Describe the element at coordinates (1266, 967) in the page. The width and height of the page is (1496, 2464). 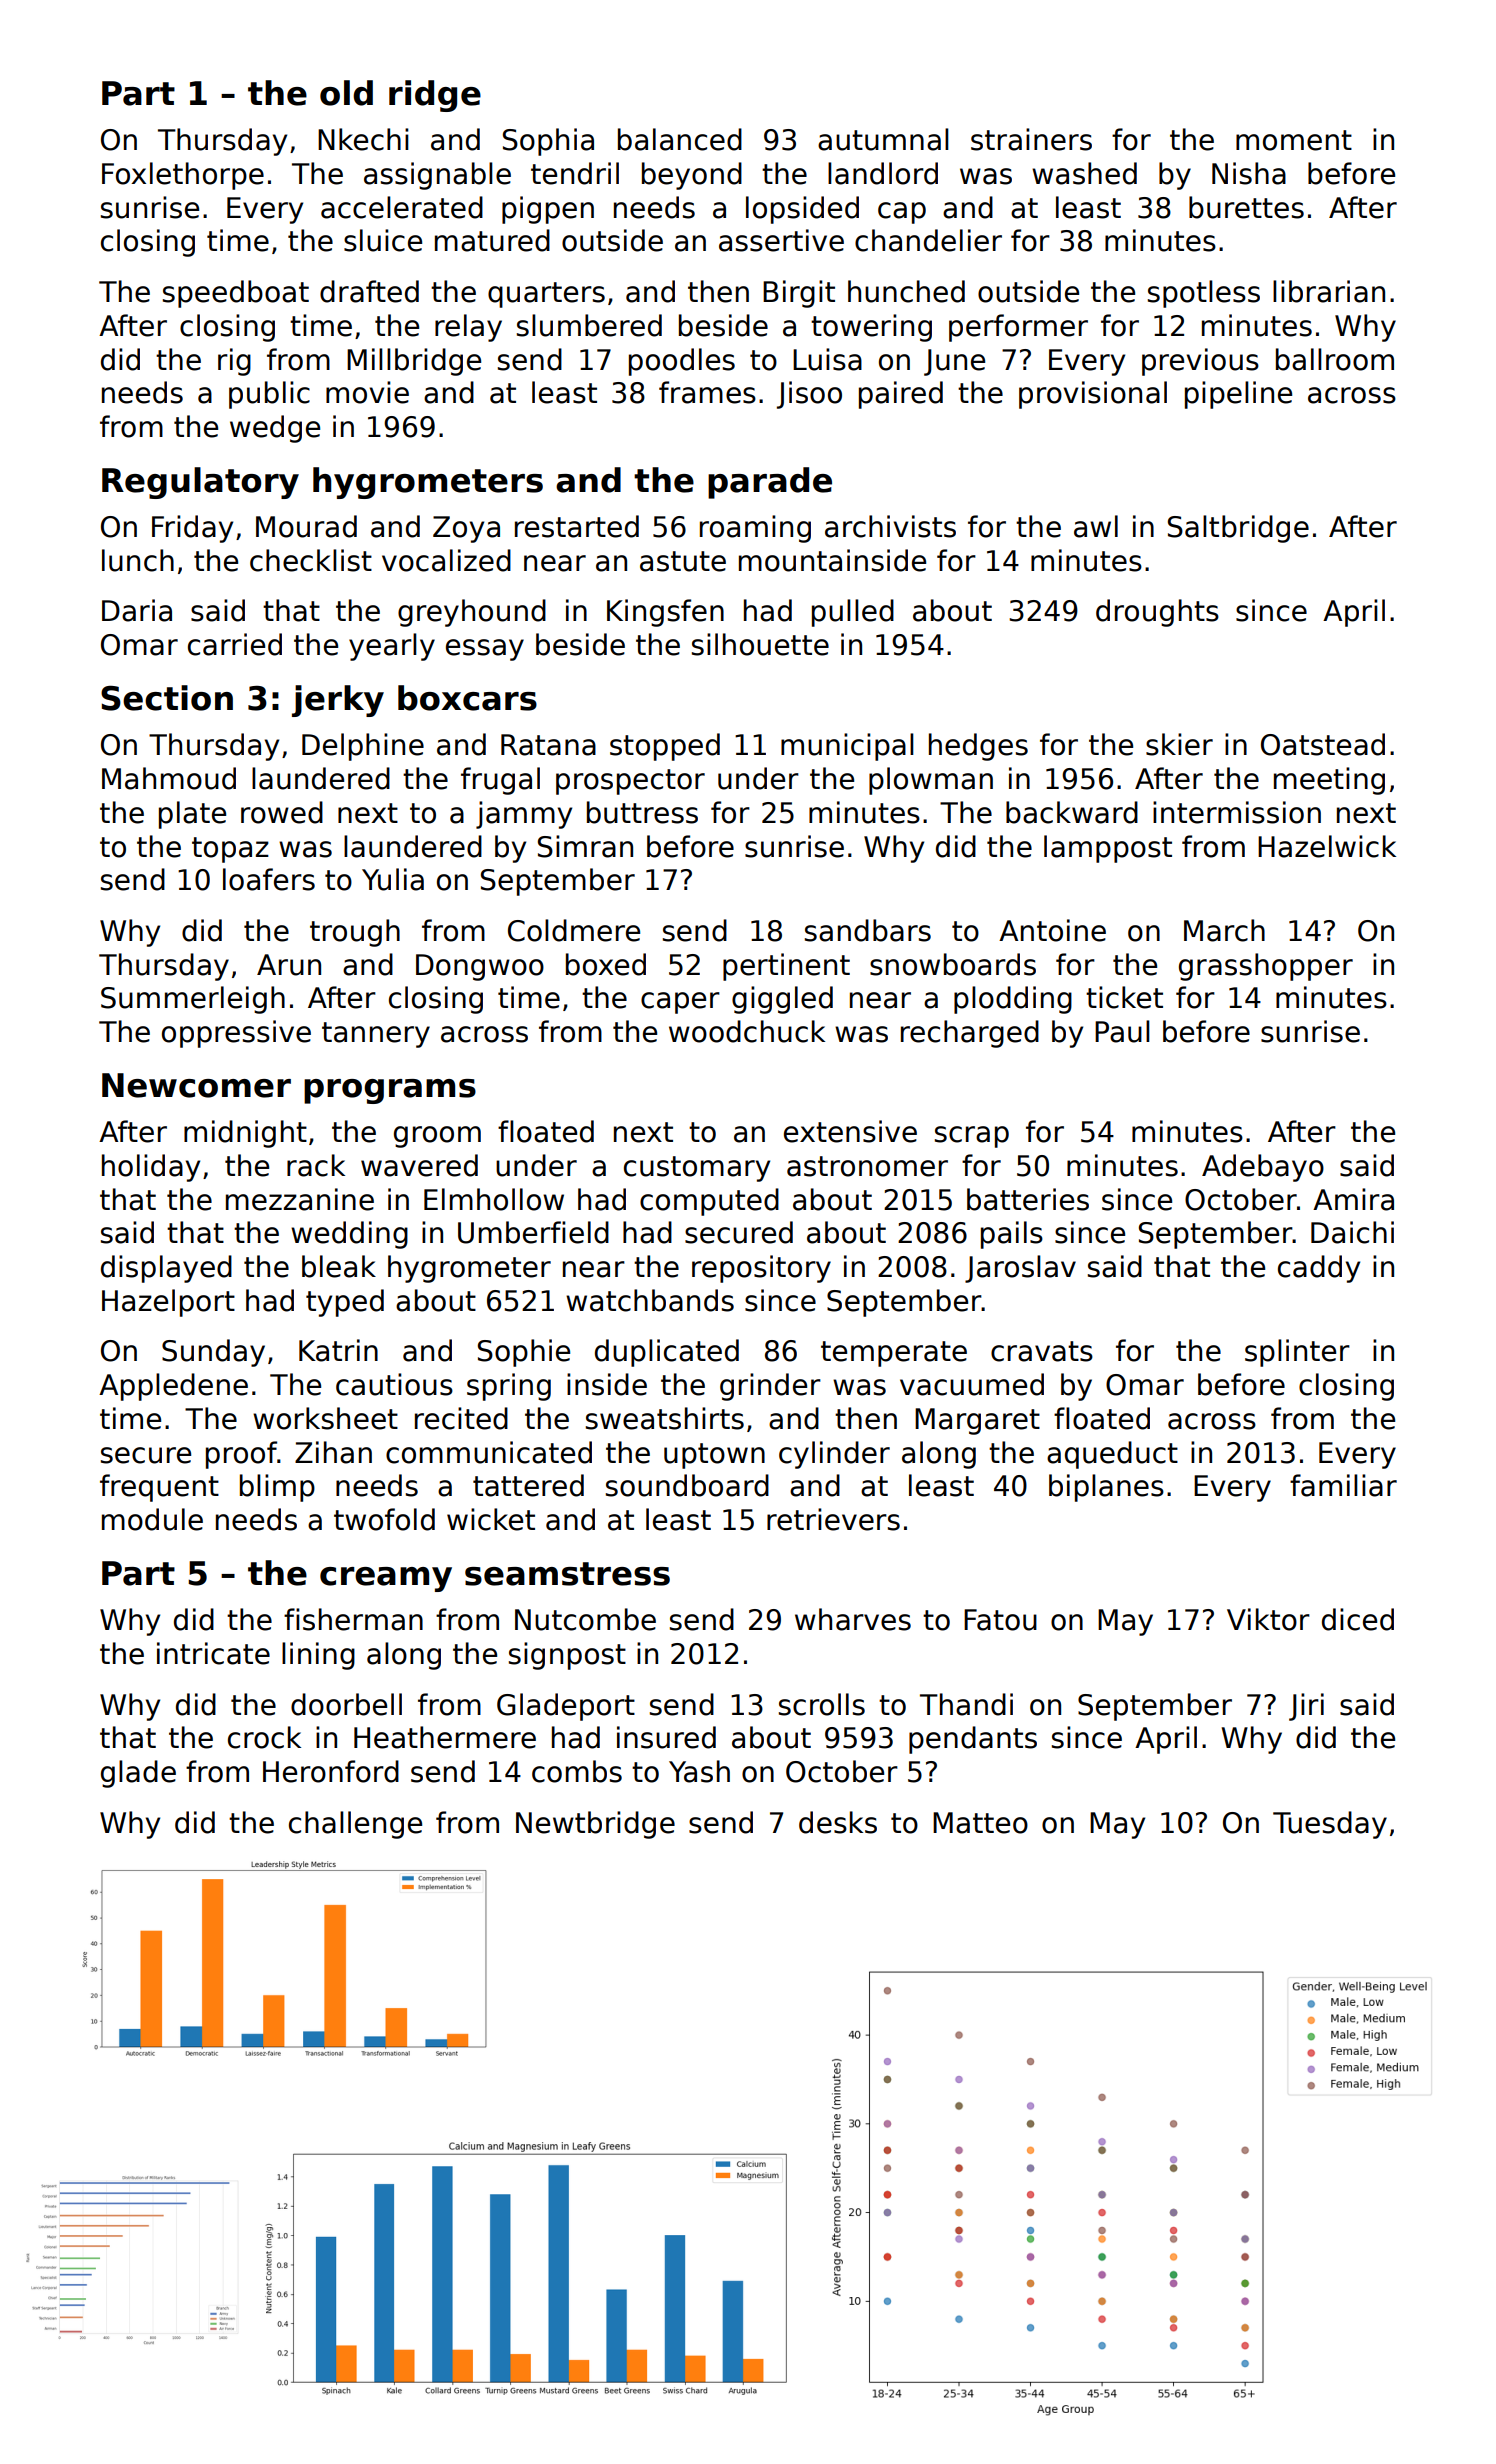
I see `grasshopper` at that location.
